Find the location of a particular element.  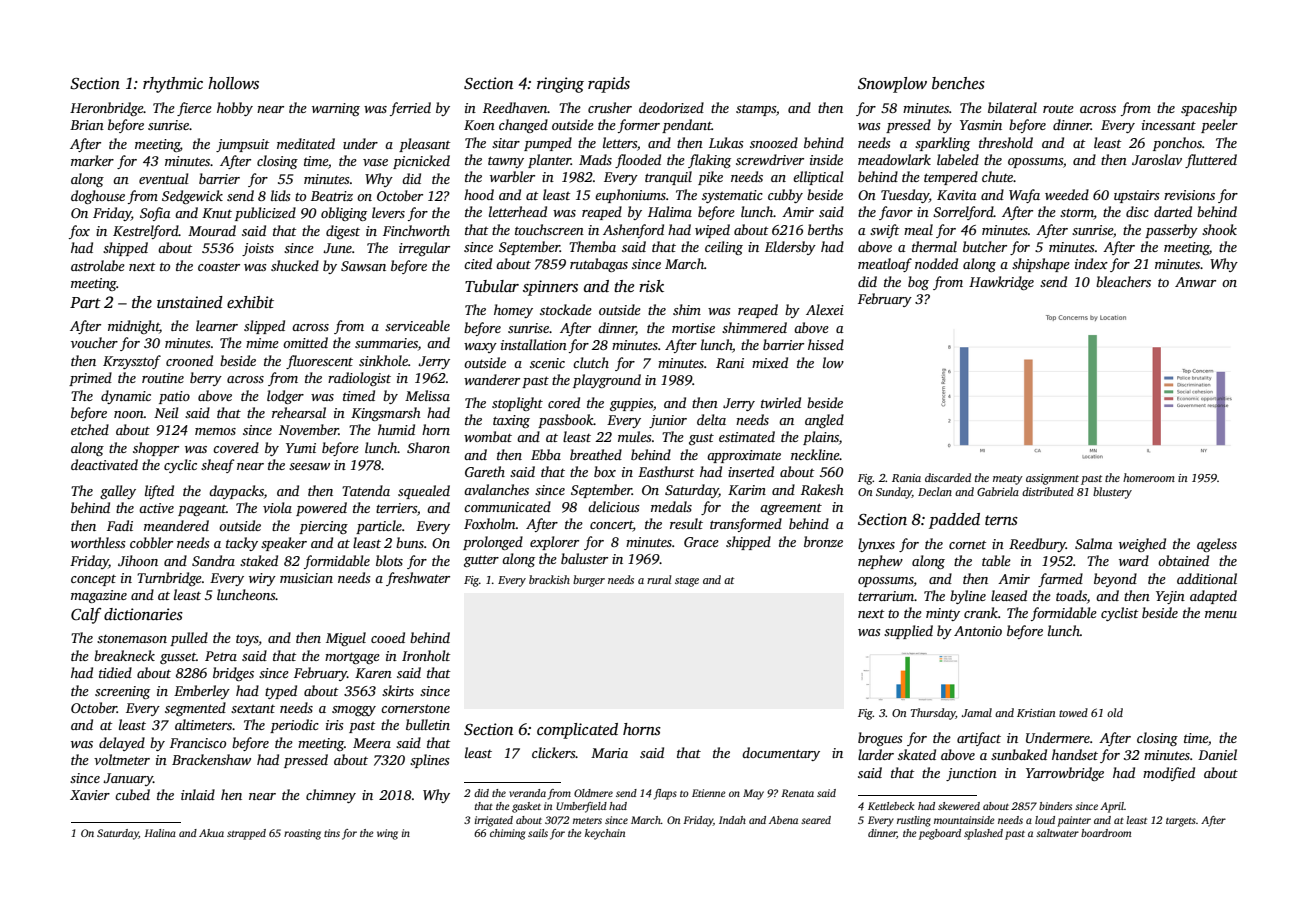

spaceship is located at coordinates (1209, 109).
